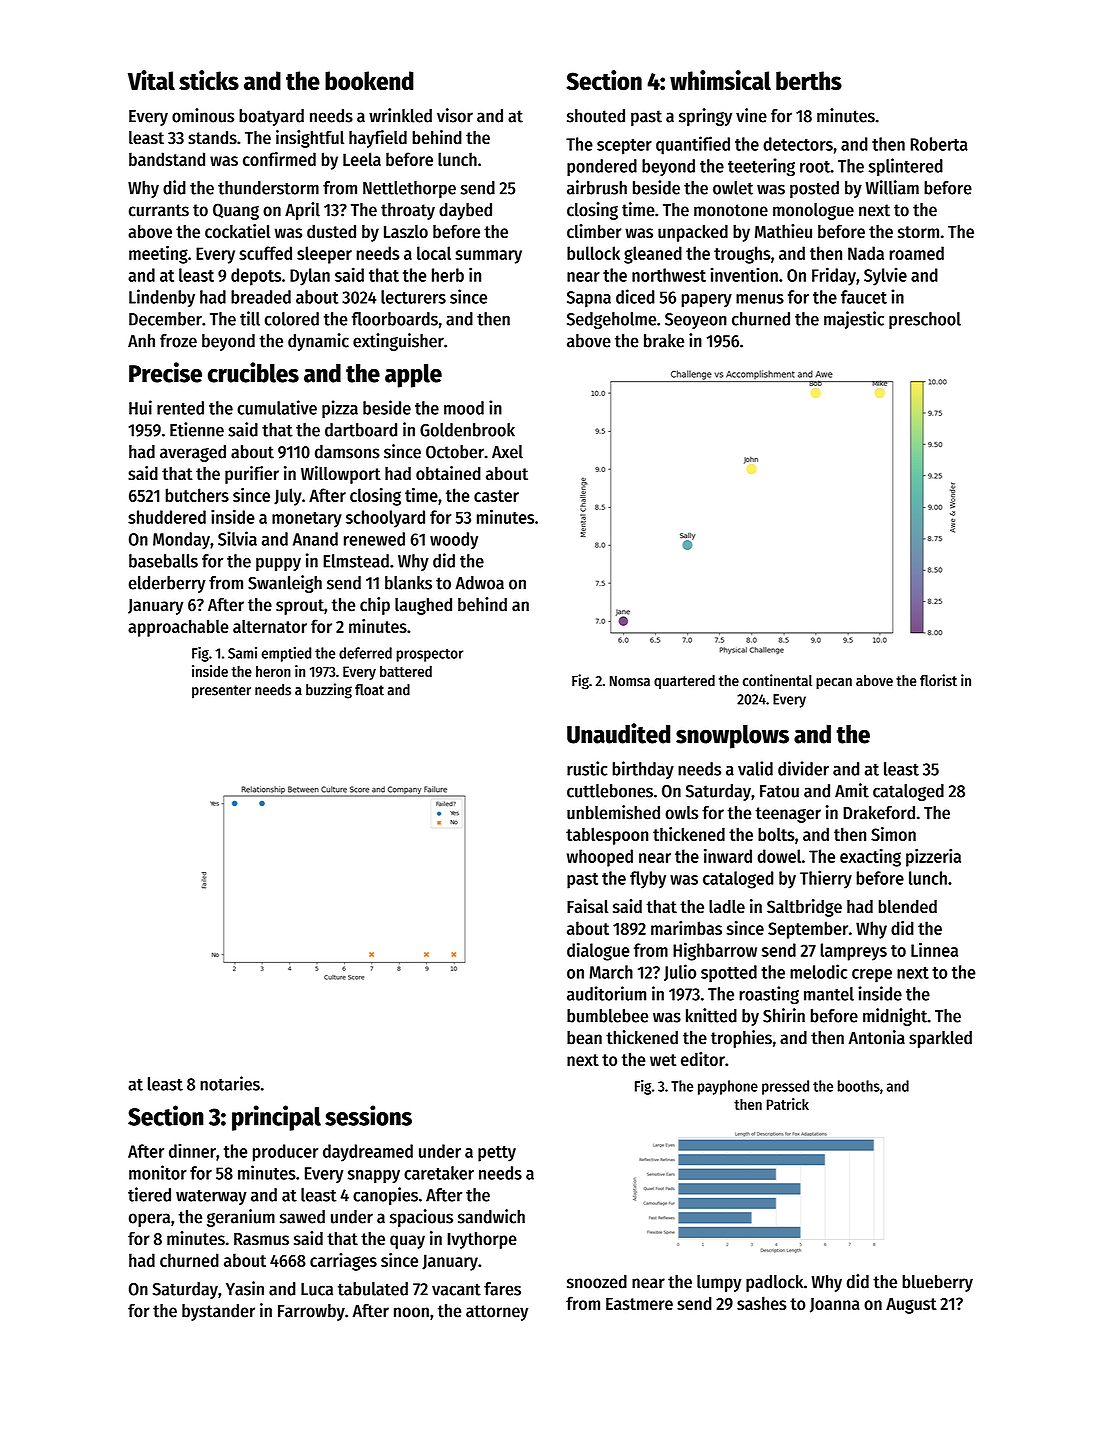 This document has height=1431, width=1105. I want to click on butchers, so click(197, 495).
